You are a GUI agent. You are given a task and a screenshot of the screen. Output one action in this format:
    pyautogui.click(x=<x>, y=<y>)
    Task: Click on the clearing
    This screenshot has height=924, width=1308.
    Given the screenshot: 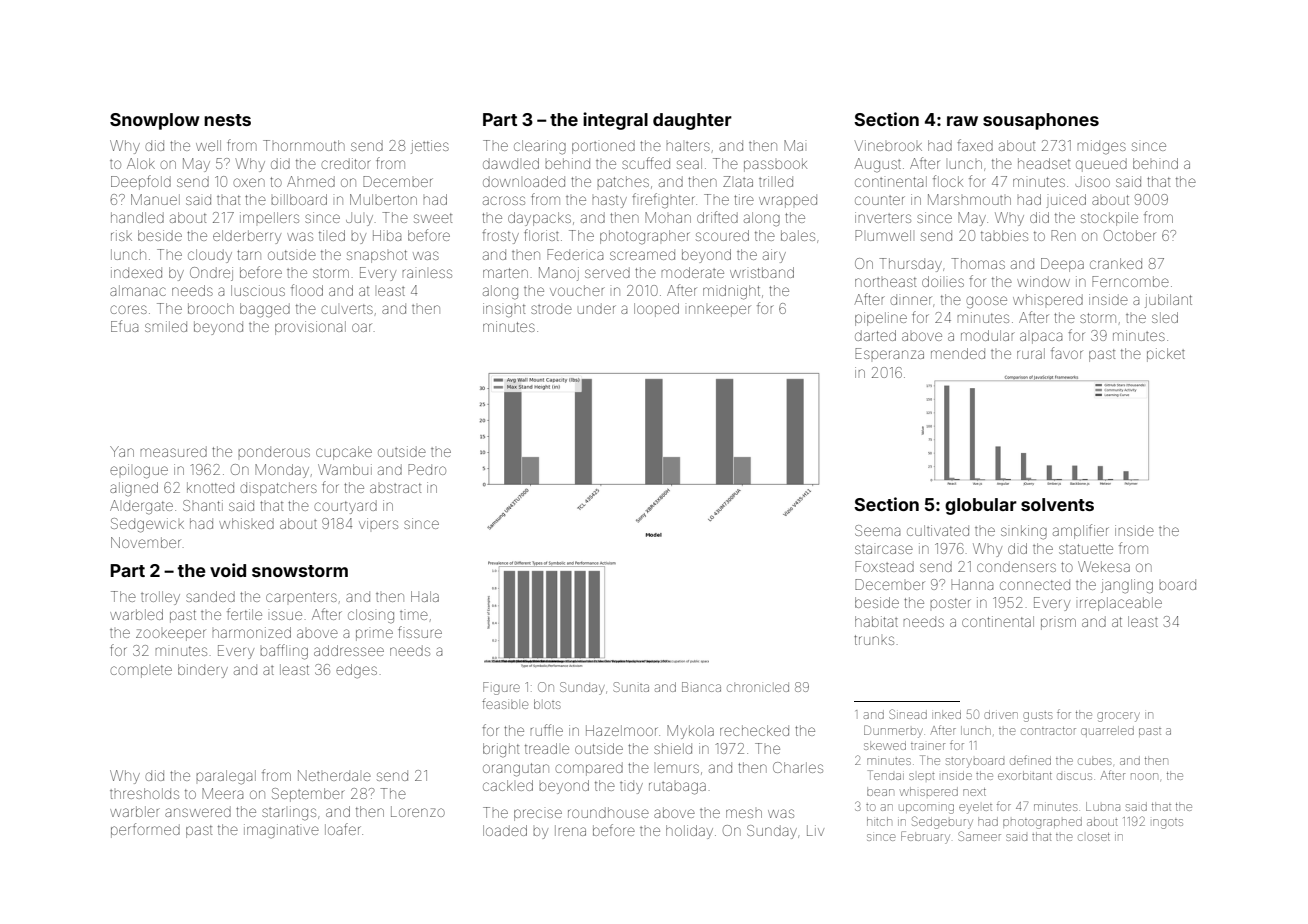 What is the action you would take?
    pyautogui.click(x=540, y=147)
